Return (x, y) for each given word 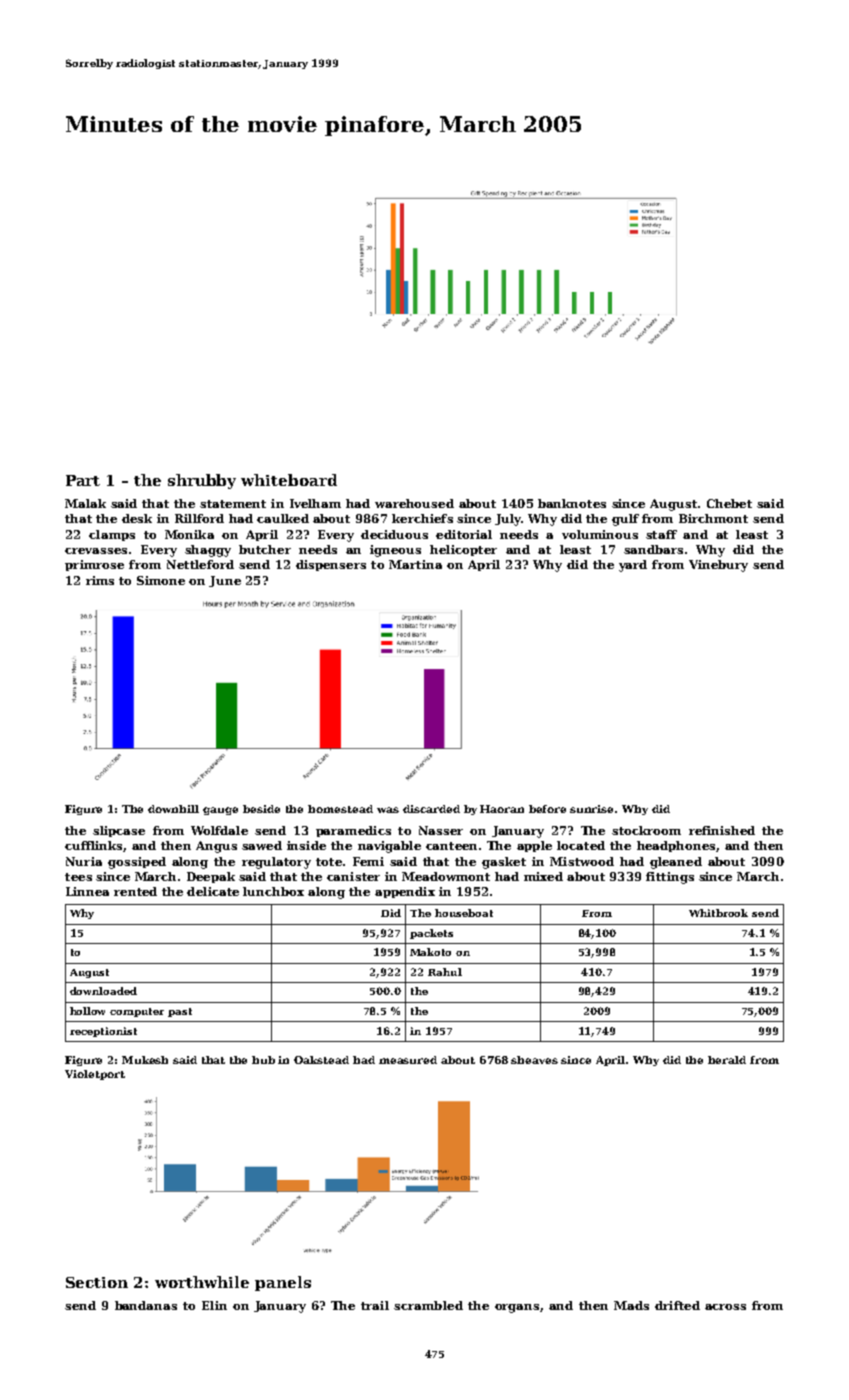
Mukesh (145, 1060)
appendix (405, 892)
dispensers (331, 565)
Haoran (502, 809)
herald (727, 1060)
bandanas (146, 1305)
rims (100, 580)
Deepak (211, 877)
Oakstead (321, 1060)
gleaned (676, 863)
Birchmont (713, 518)
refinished (722, 830)
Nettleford (200, 564)
